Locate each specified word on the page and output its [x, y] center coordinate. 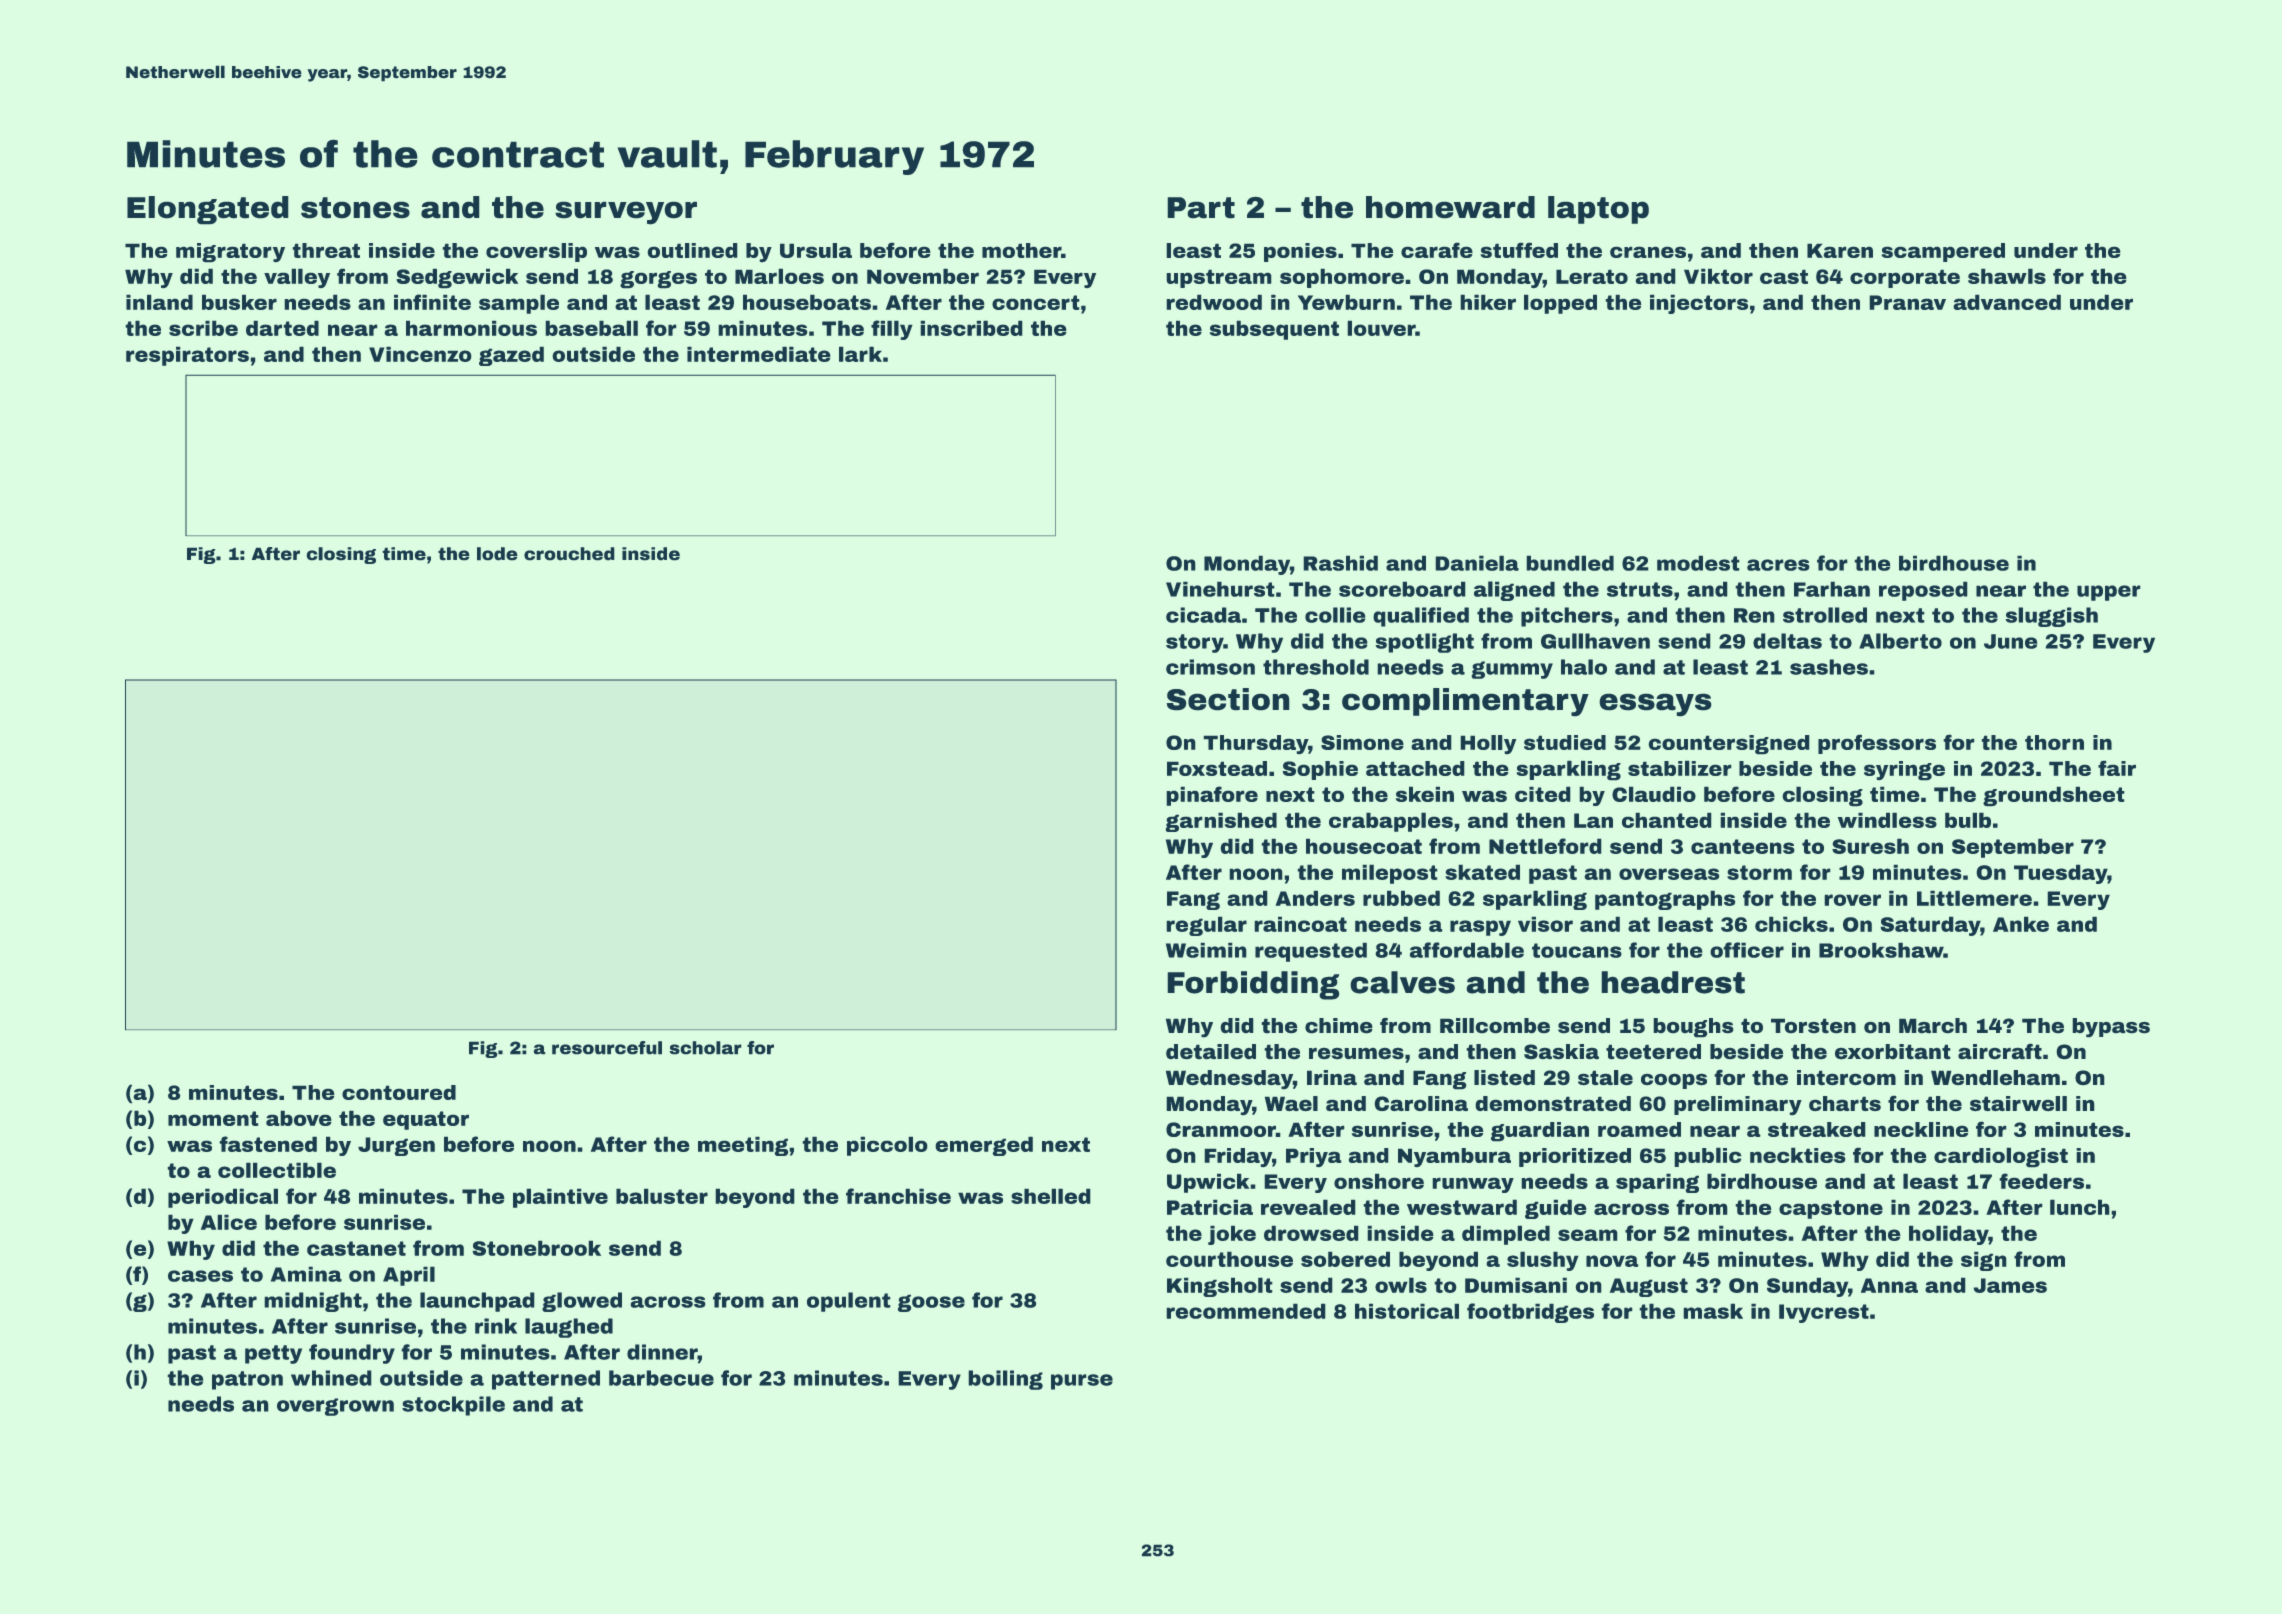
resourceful [607, 1048]
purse [1082, 1382]
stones [355, 208]
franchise [898, 1196]
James [2010, 1285]
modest [1698, 563]
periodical [223, 1198]
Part [1201, 208]
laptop [1598, 210]
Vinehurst [1220, 589]
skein [1425, 794]
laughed [569, 1328]
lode [497, 554]
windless [1887, 820]
